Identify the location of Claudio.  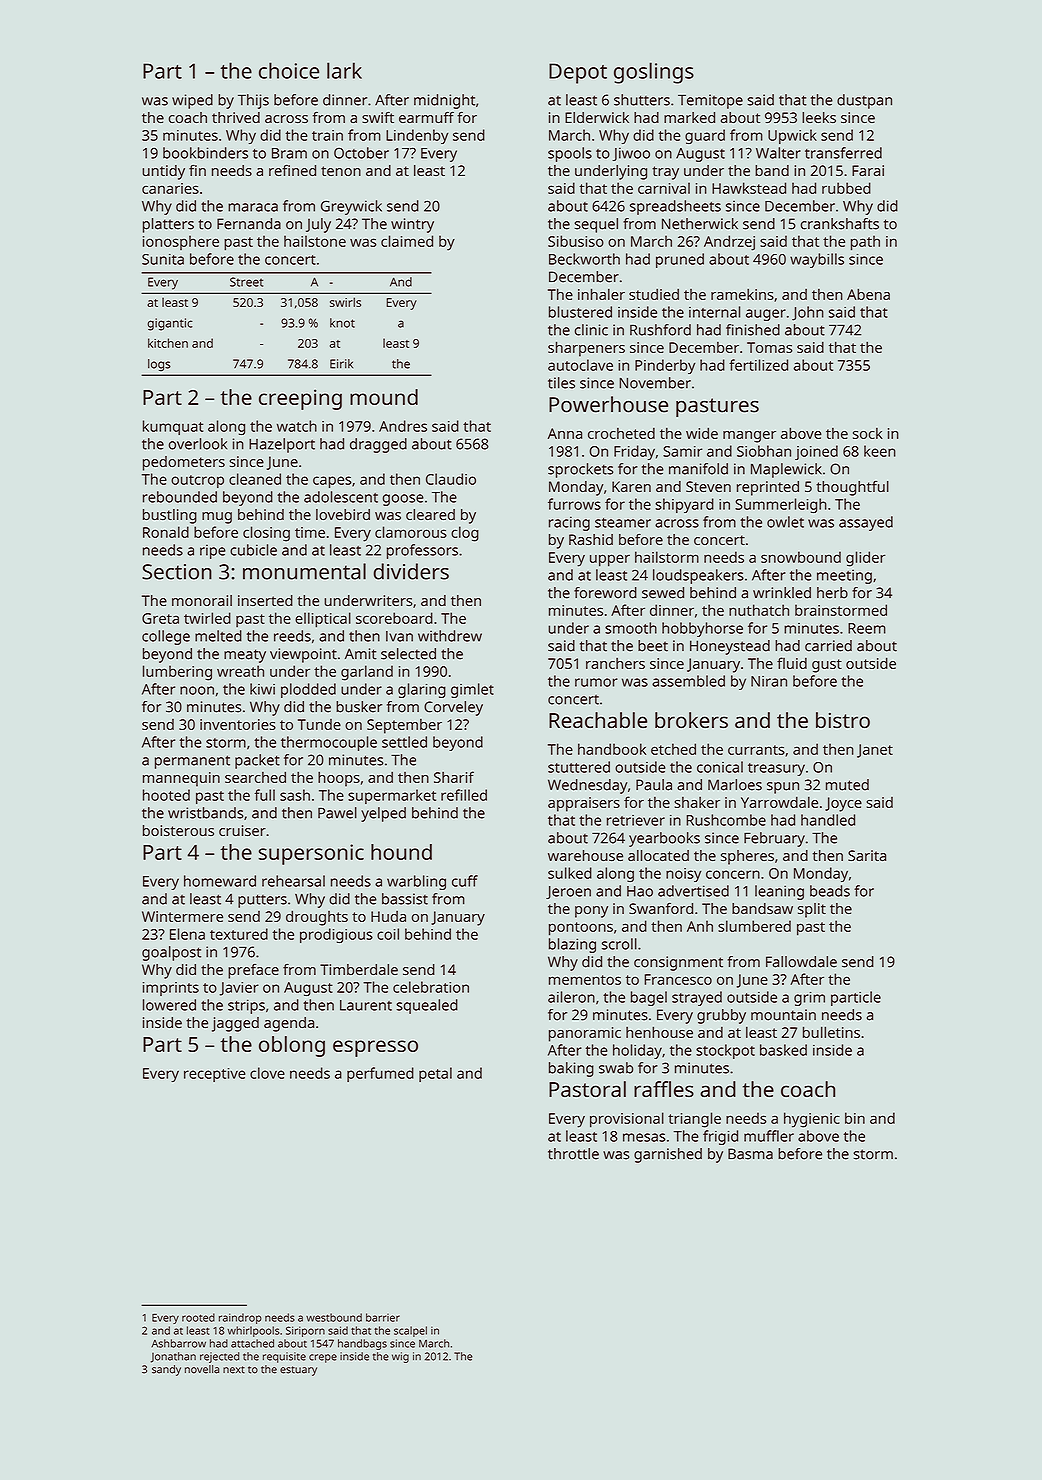
(451, 479).
